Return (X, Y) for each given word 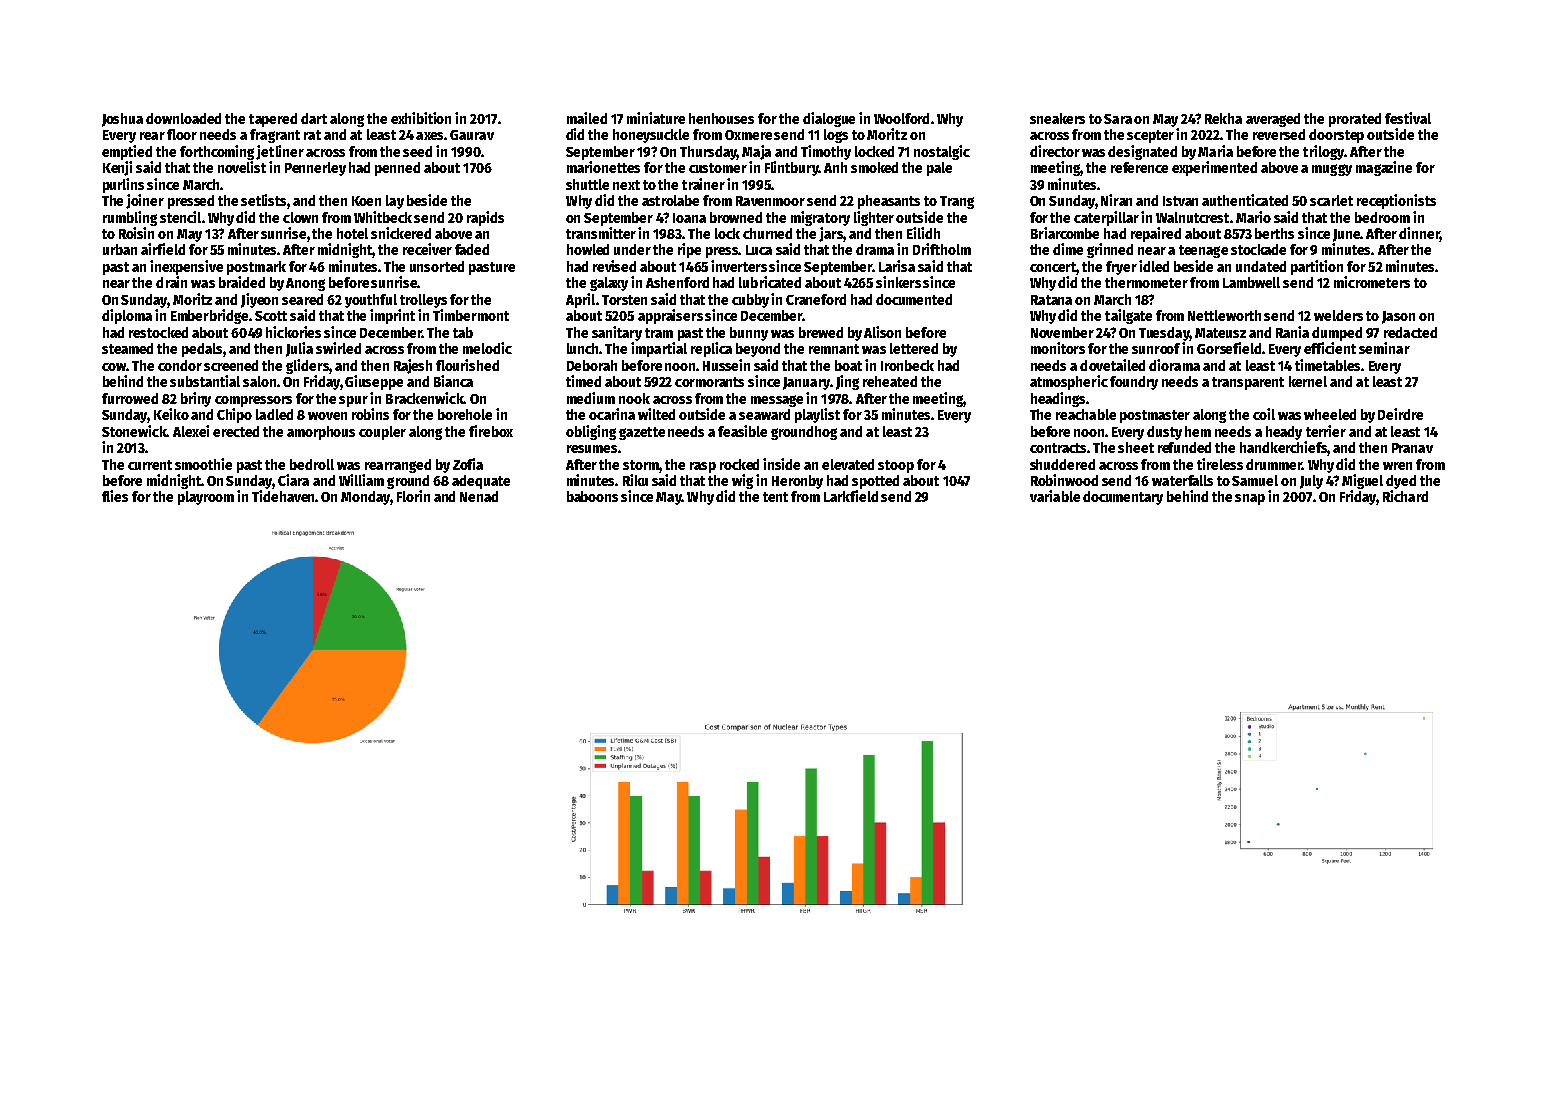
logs (836, 136)
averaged (1273, 120)
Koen (366, 201)
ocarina (612, 414)
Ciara (293, 480)
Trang (957, 202)
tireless (1220, 464)
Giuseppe (374, 382)
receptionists (1396, 201)
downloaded (183, 118)
